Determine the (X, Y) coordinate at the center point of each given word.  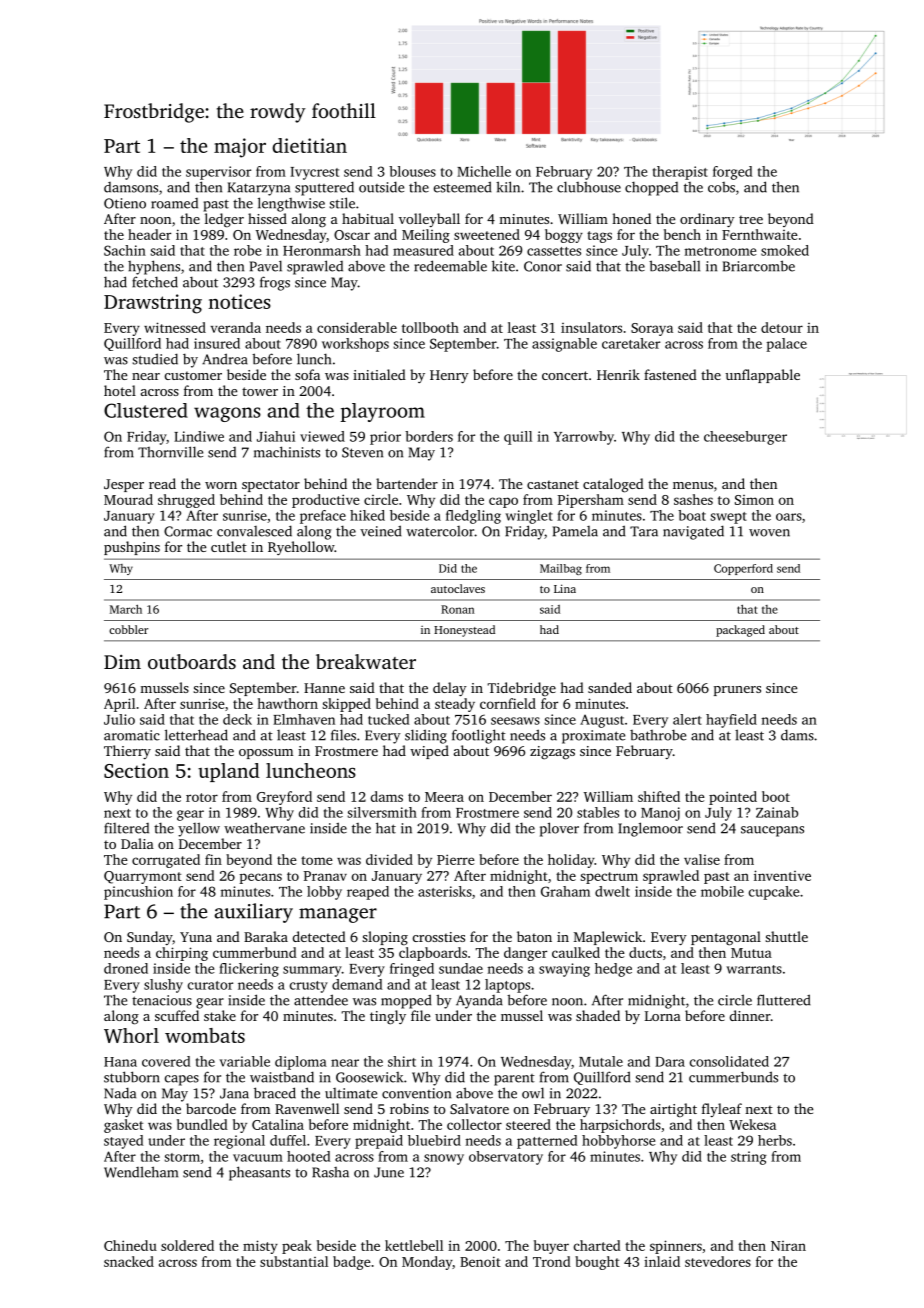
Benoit (480, 1261)
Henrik (618, 374)
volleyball (429, 220)
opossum (266, 754)
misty (260, 1247)
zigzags (552, 753)
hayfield (731, 721)
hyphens (154, 267)
